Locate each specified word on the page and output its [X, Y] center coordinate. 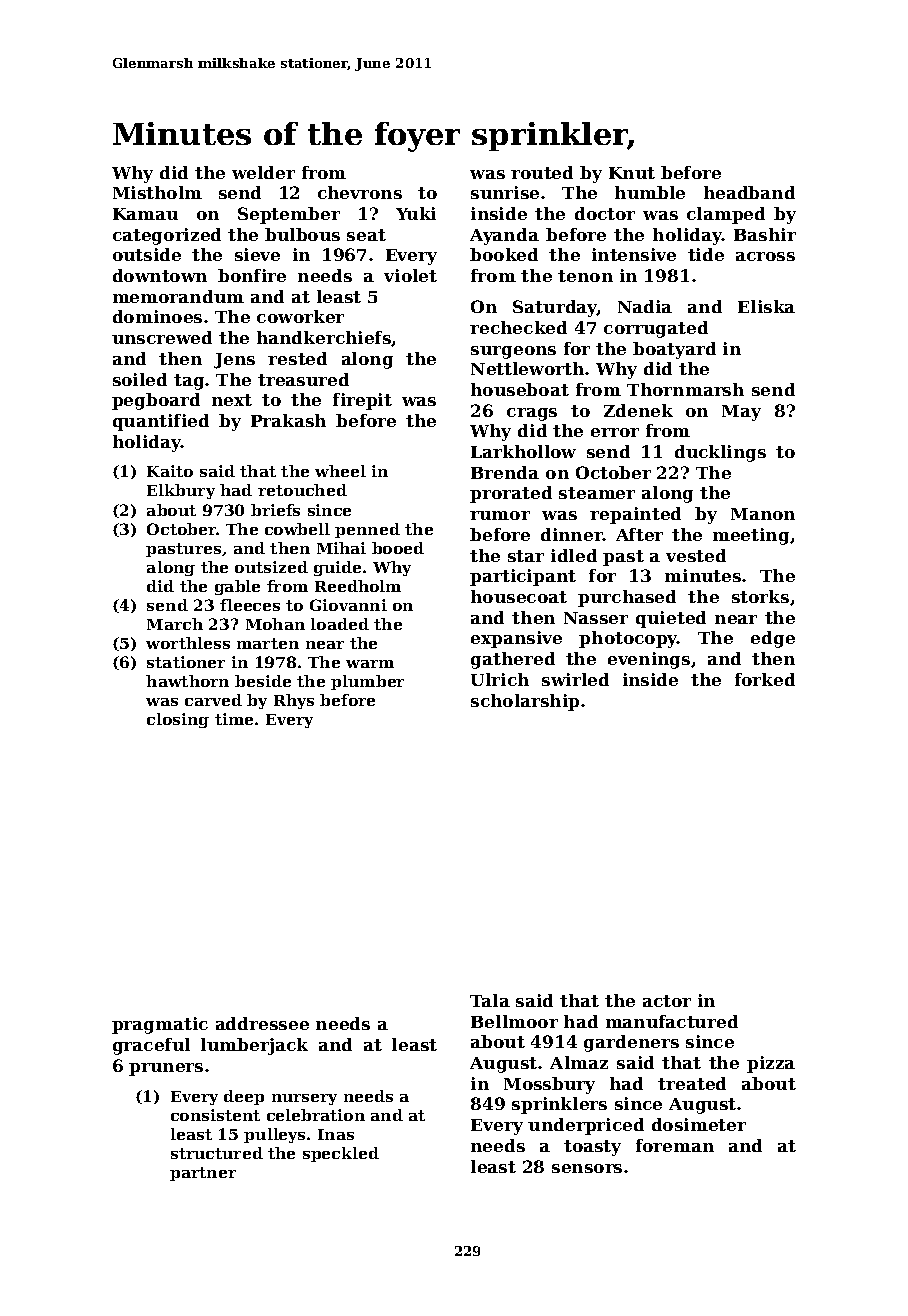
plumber [367, 682]
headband [749, 192]
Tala [490, 1000]
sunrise [505, 192]
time [234, 719]
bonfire [252, 275]
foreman [675, 1145]
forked [765, 679]
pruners [166, 1069]
